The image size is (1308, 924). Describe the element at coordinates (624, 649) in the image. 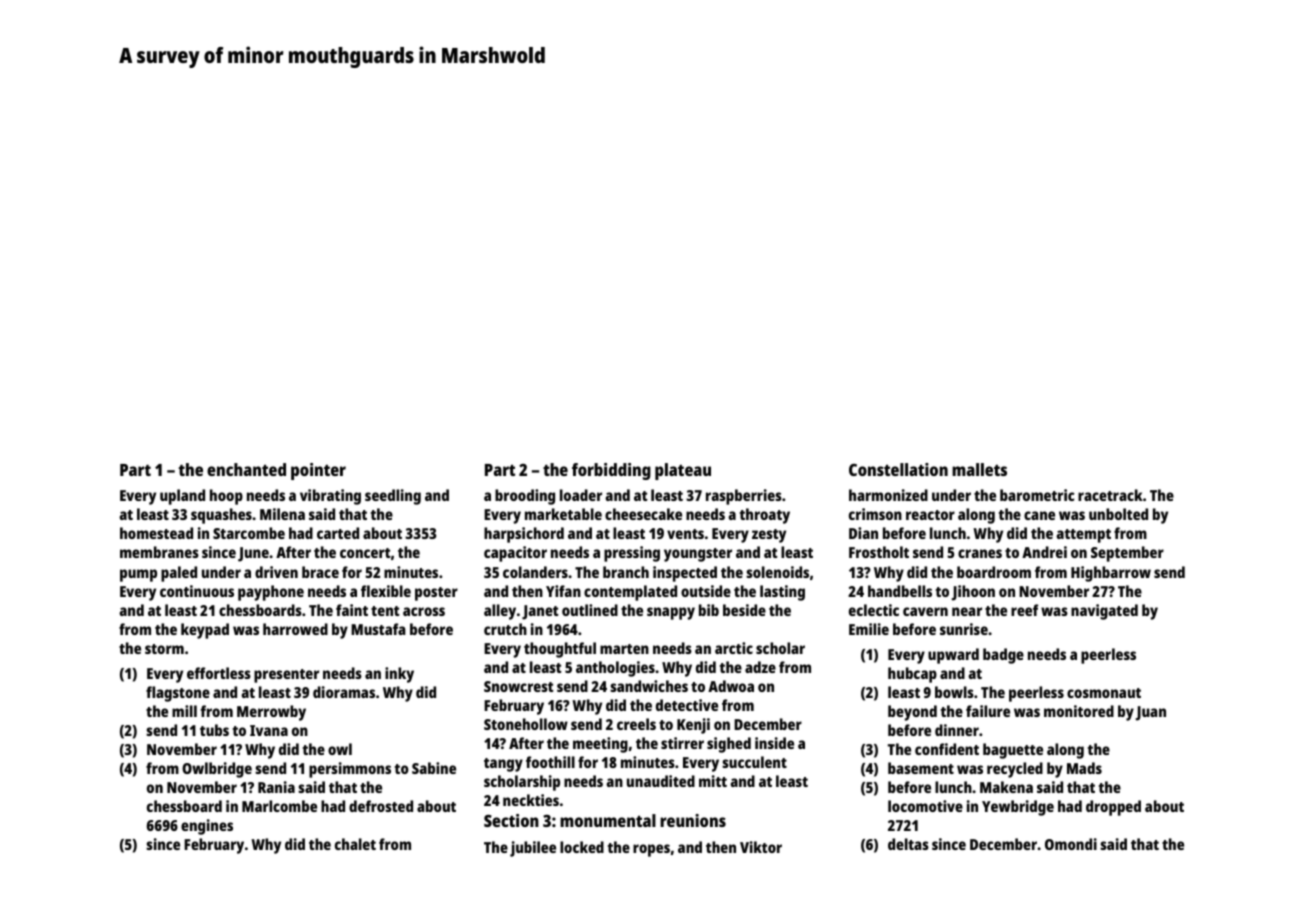

I see `marten` at that location.
